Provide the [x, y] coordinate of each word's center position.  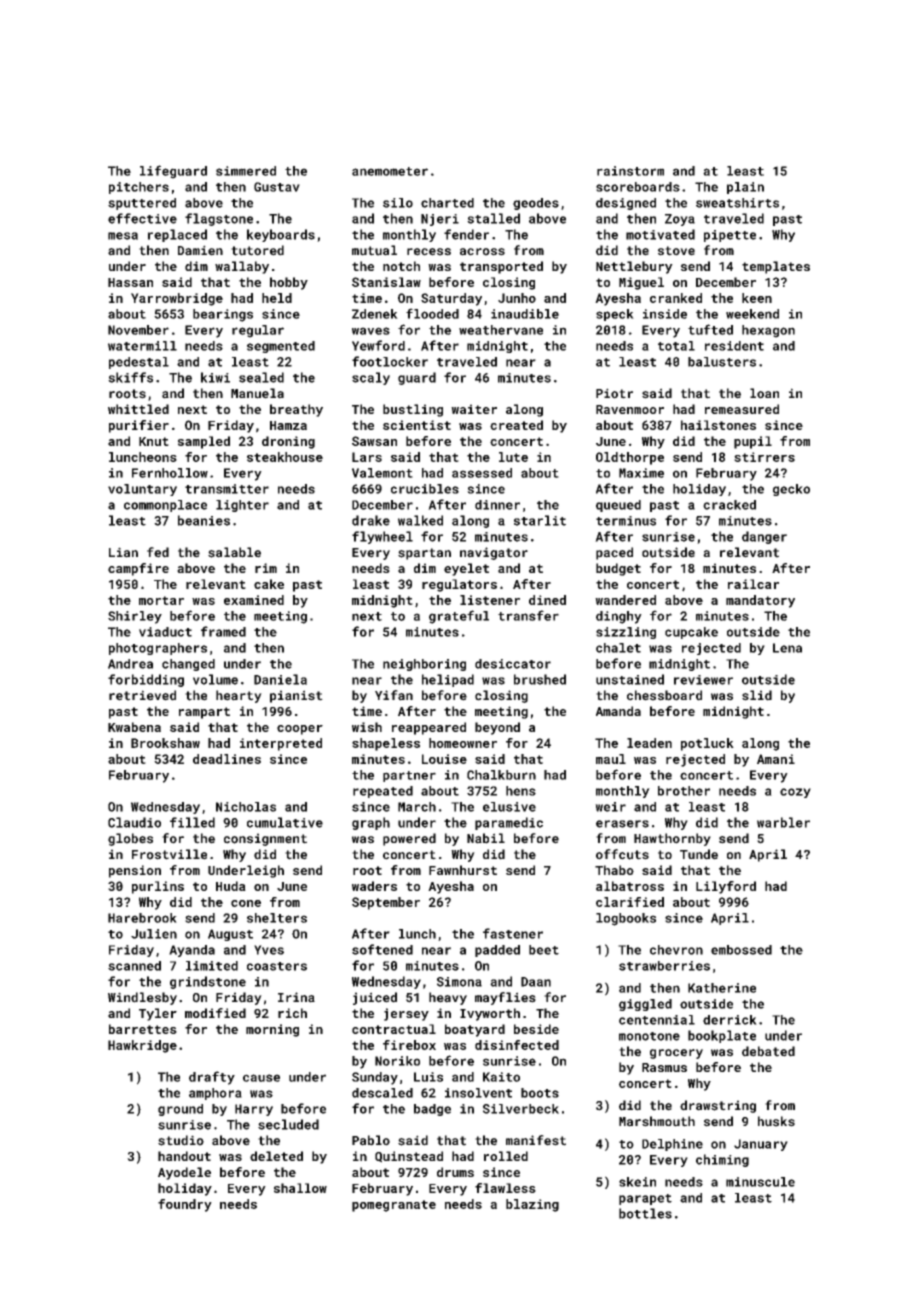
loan [764, 393]
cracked [729, 505]
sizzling [626, 633]
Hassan [130, 282]
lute [513, 457]
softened [382, 949]
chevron [676, 950]
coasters [277, 966]
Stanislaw [386, 282]
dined [547, 600]
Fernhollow [170, 473]
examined [254, 600]
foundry [185, 1205]
